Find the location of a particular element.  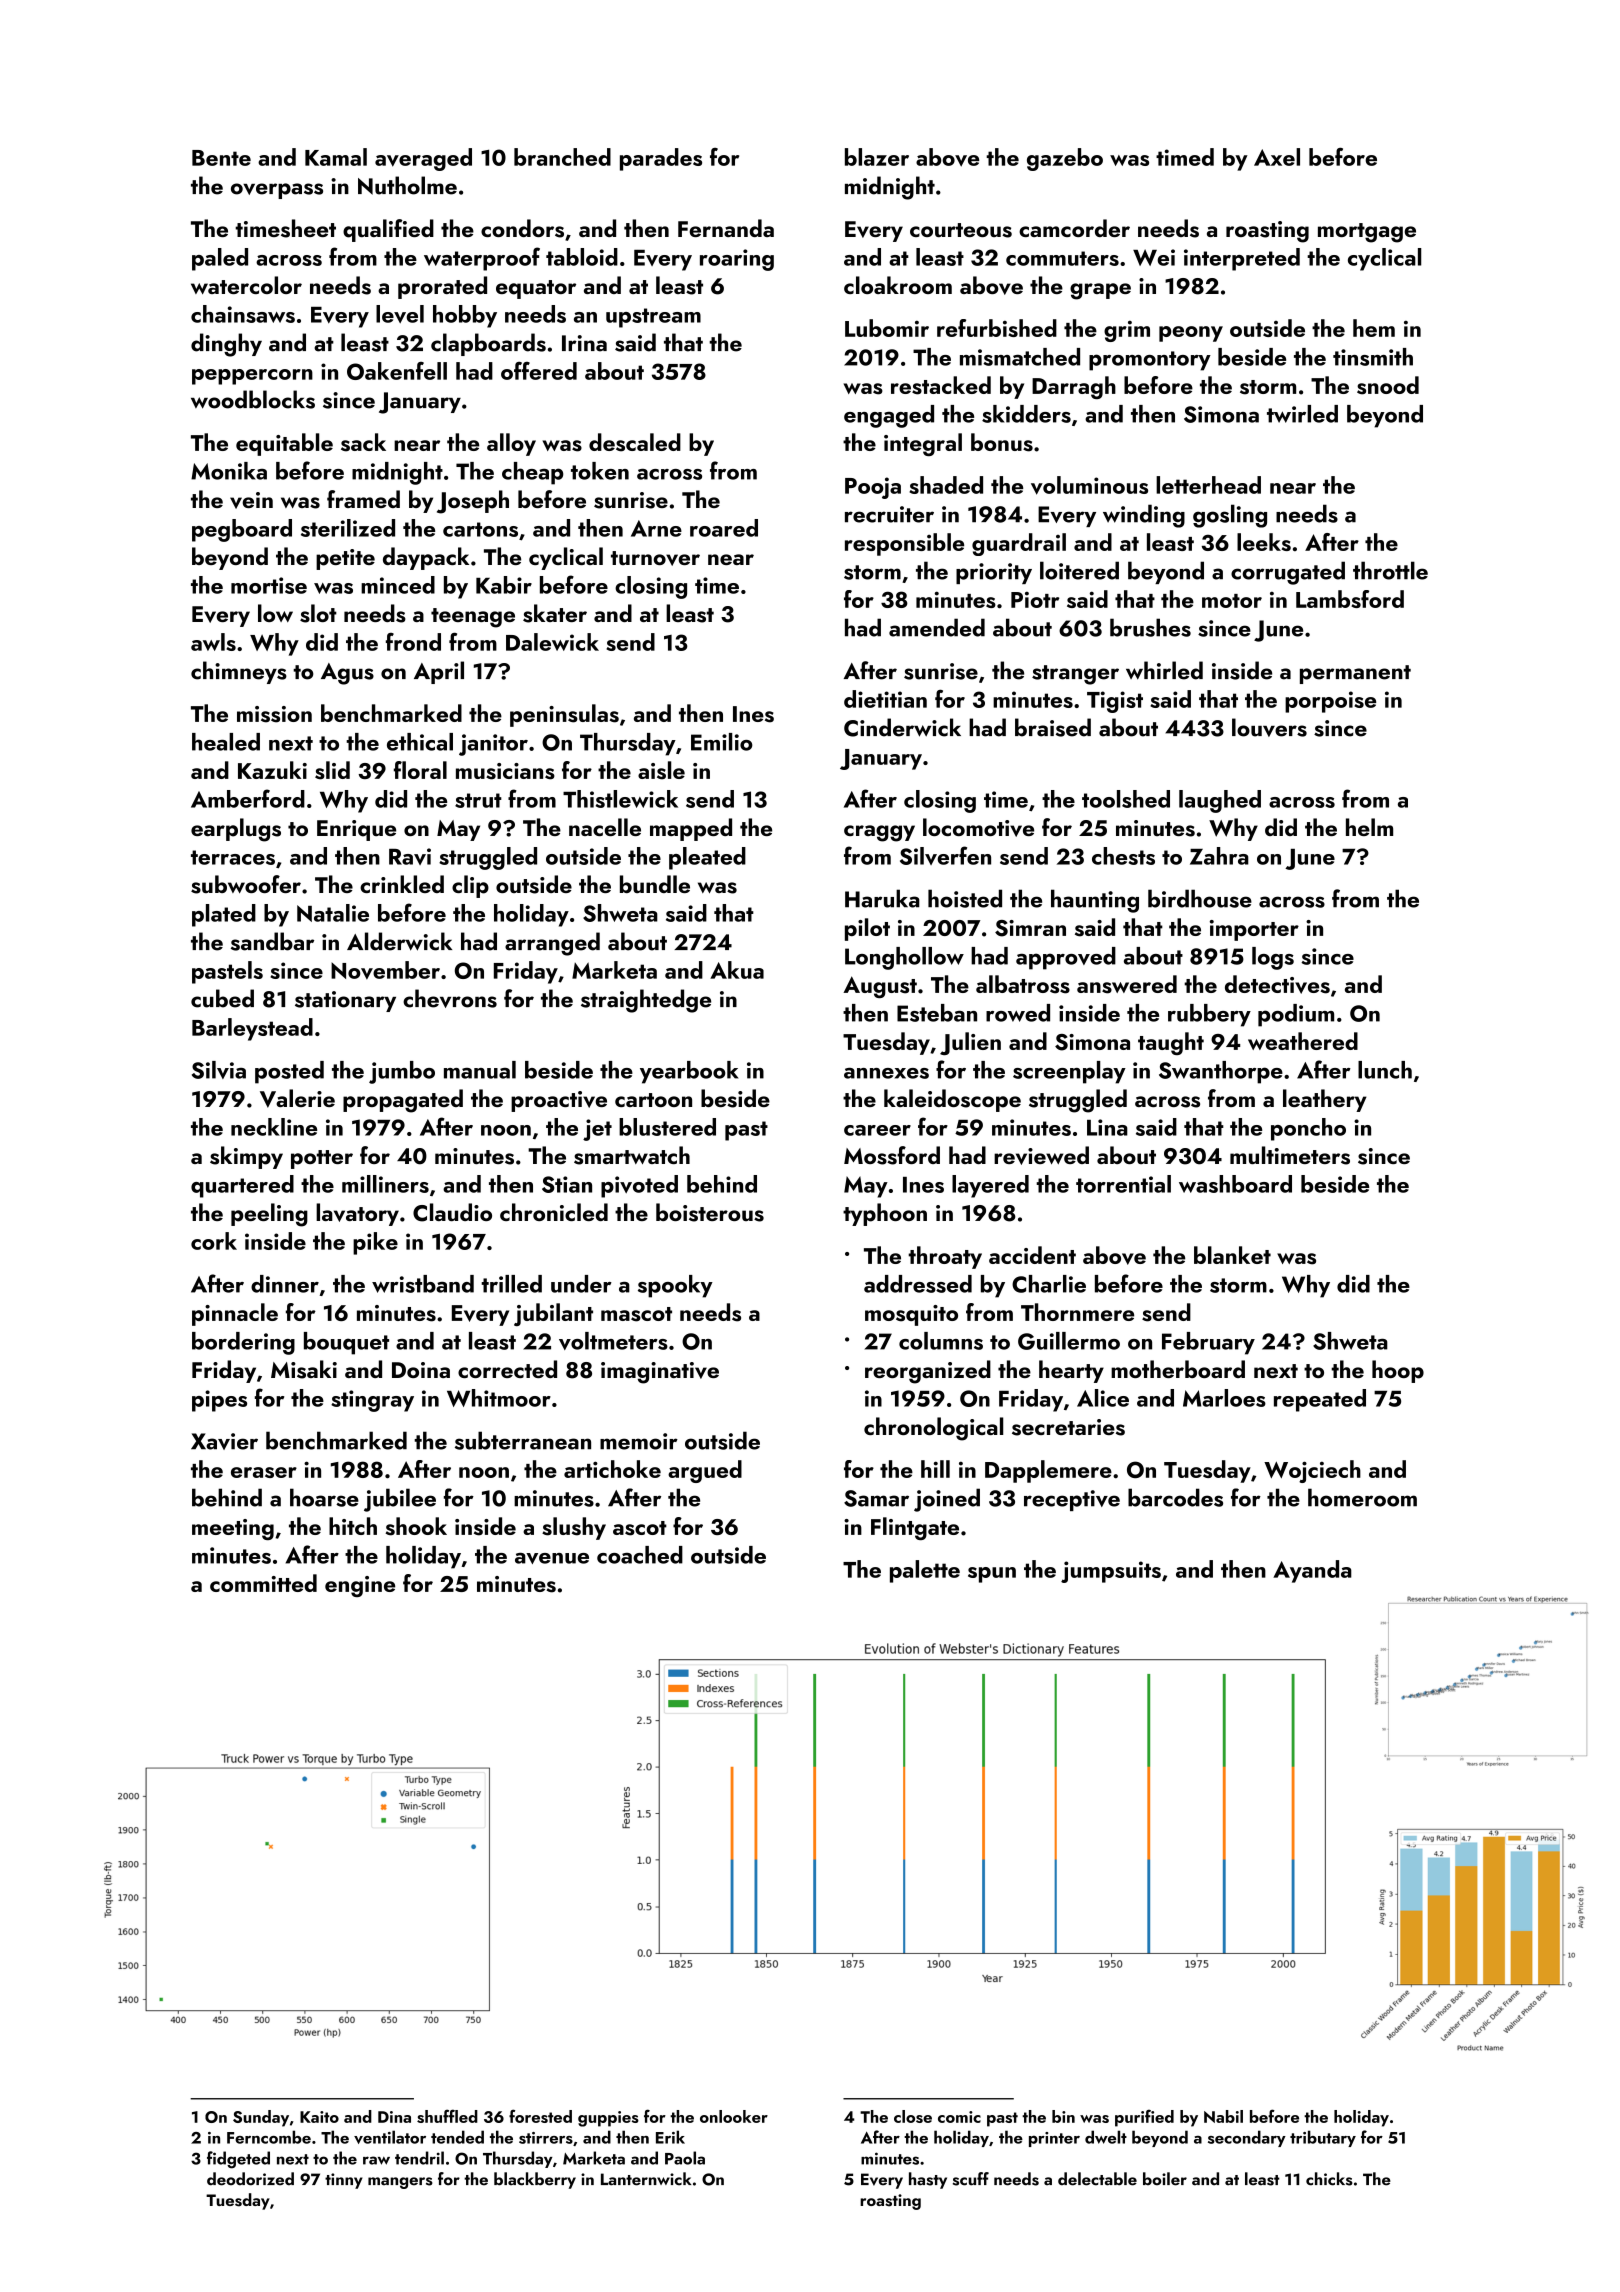

Lina is located at coordinates (1107, 1127).
